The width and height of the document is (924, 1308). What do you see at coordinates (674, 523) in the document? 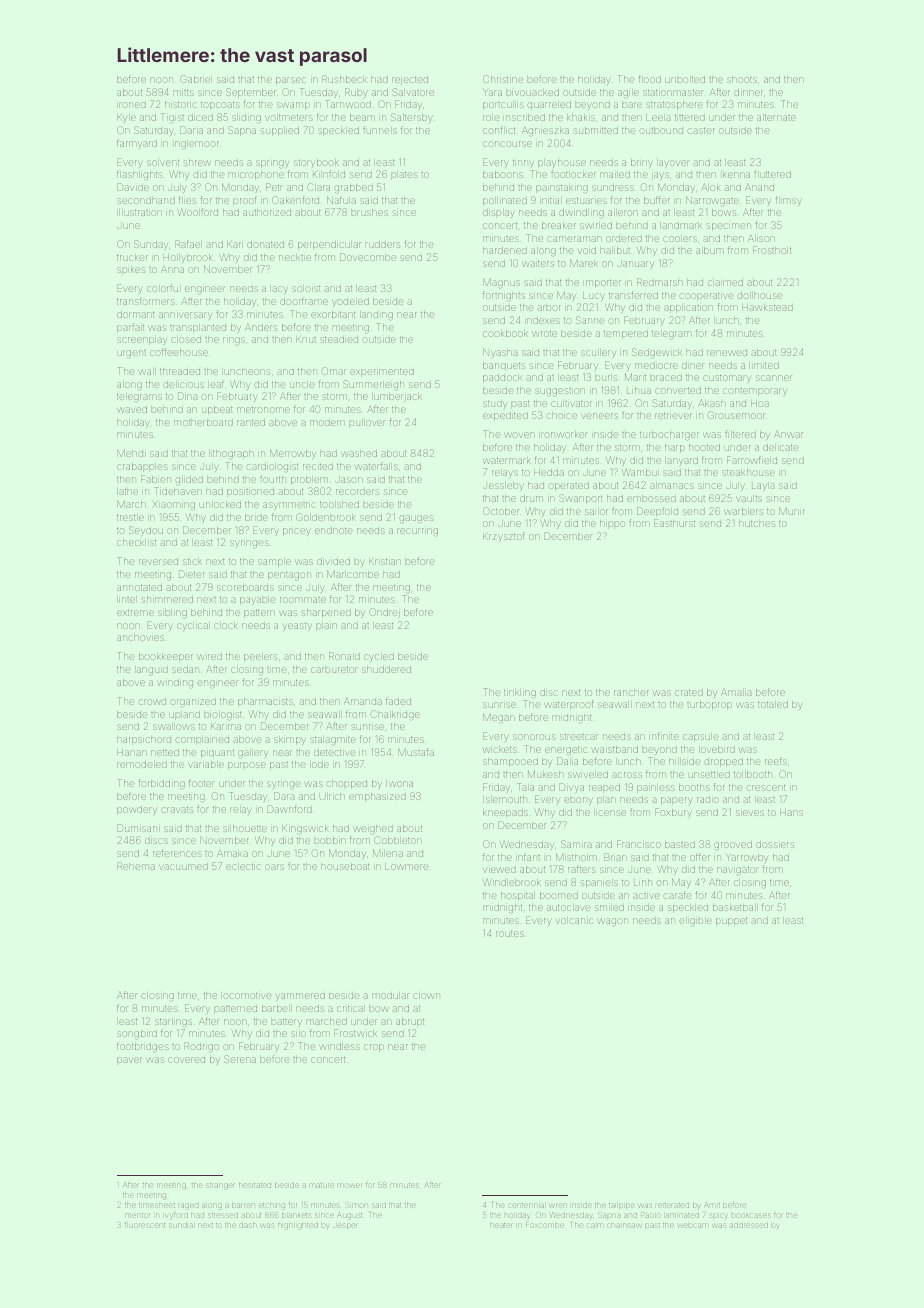
I see `Easthurst` at bounding box center [674, 523].
